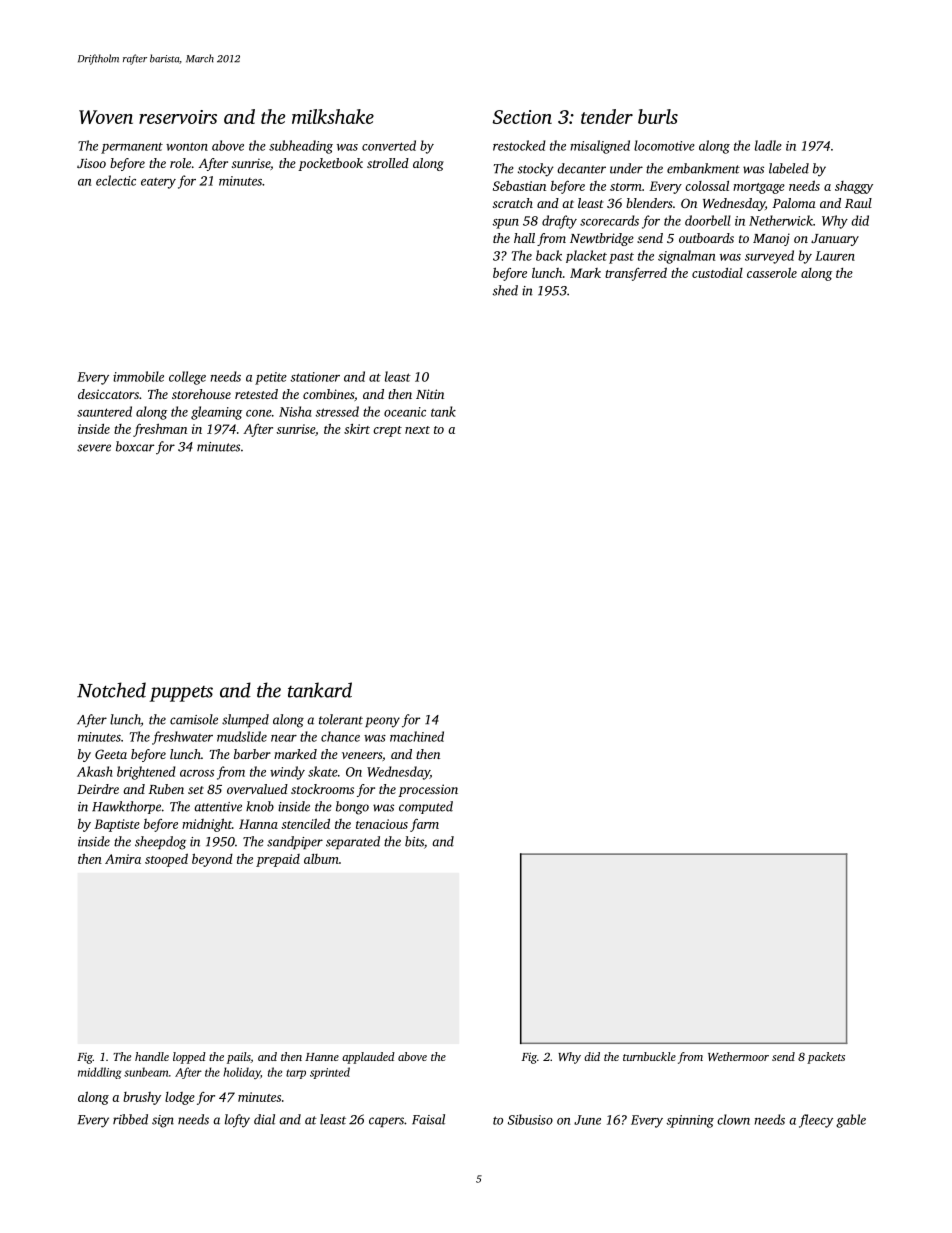  What do you see at coordinates (178, 117) in the screenshot?
I see `reservoirs` at bounding box center [178, 117].
